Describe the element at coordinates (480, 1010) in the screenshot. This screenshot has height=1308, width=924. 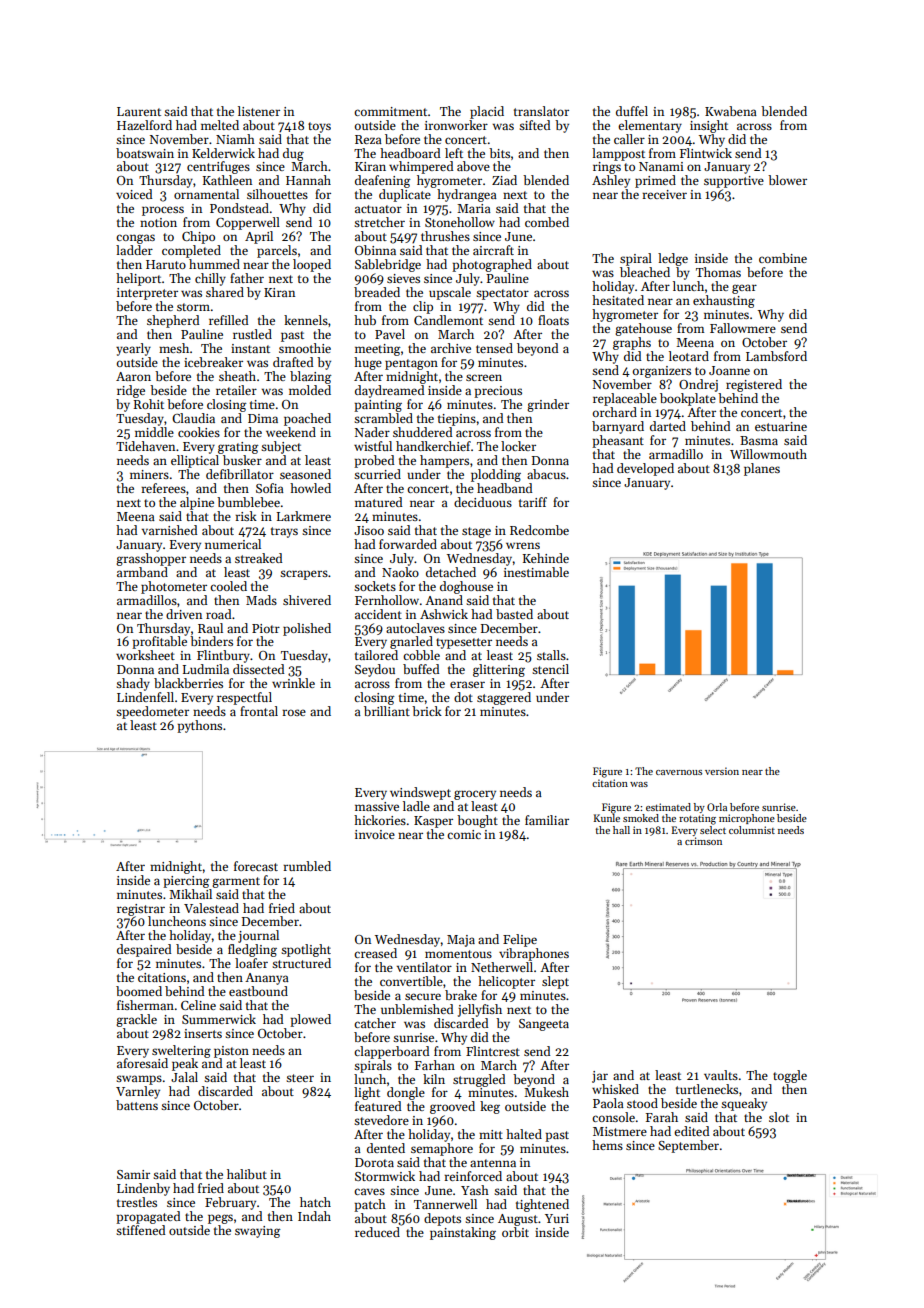
I see `jellyfish` at that location.
